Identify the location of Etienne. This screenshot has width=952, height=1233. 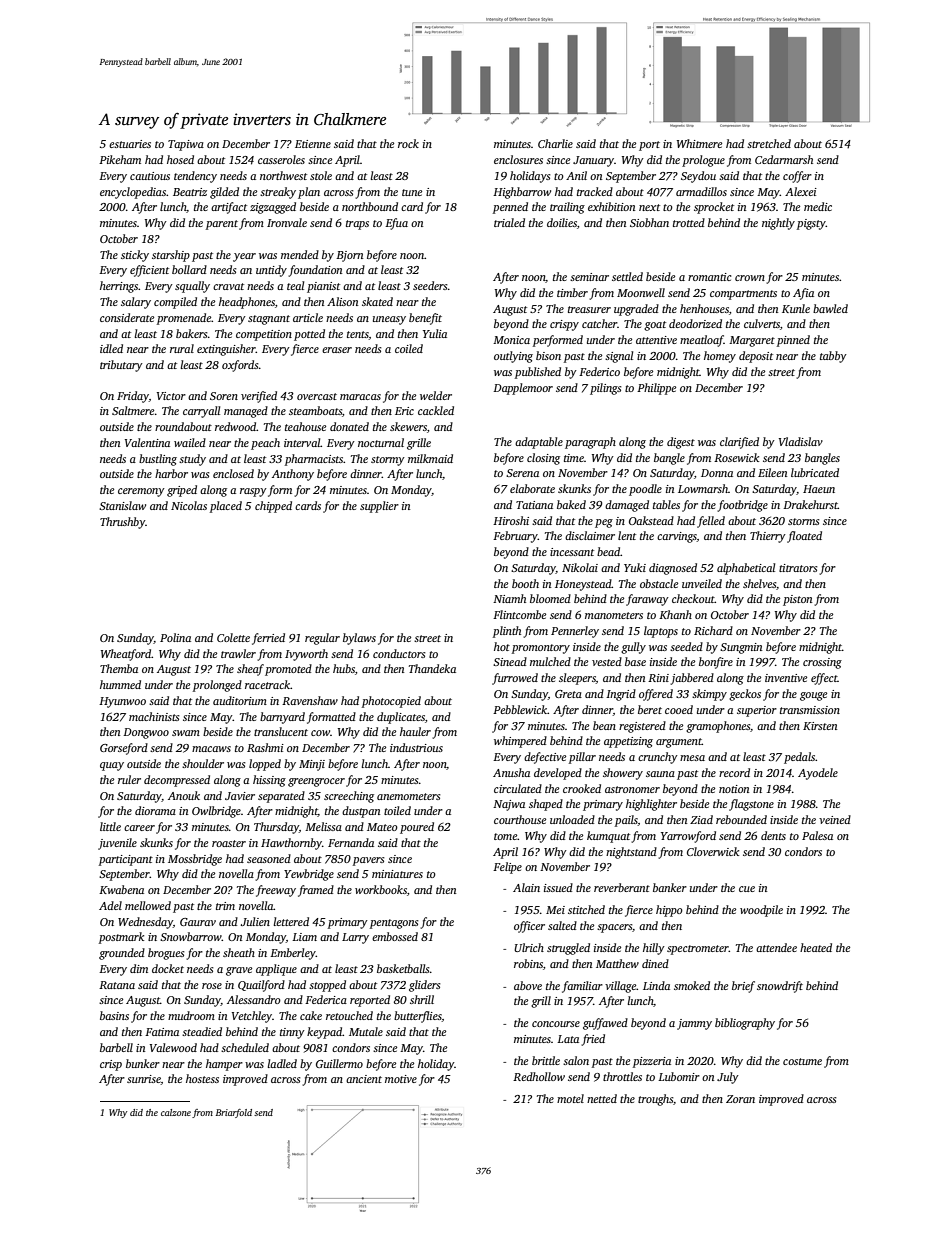
(313, 144).
